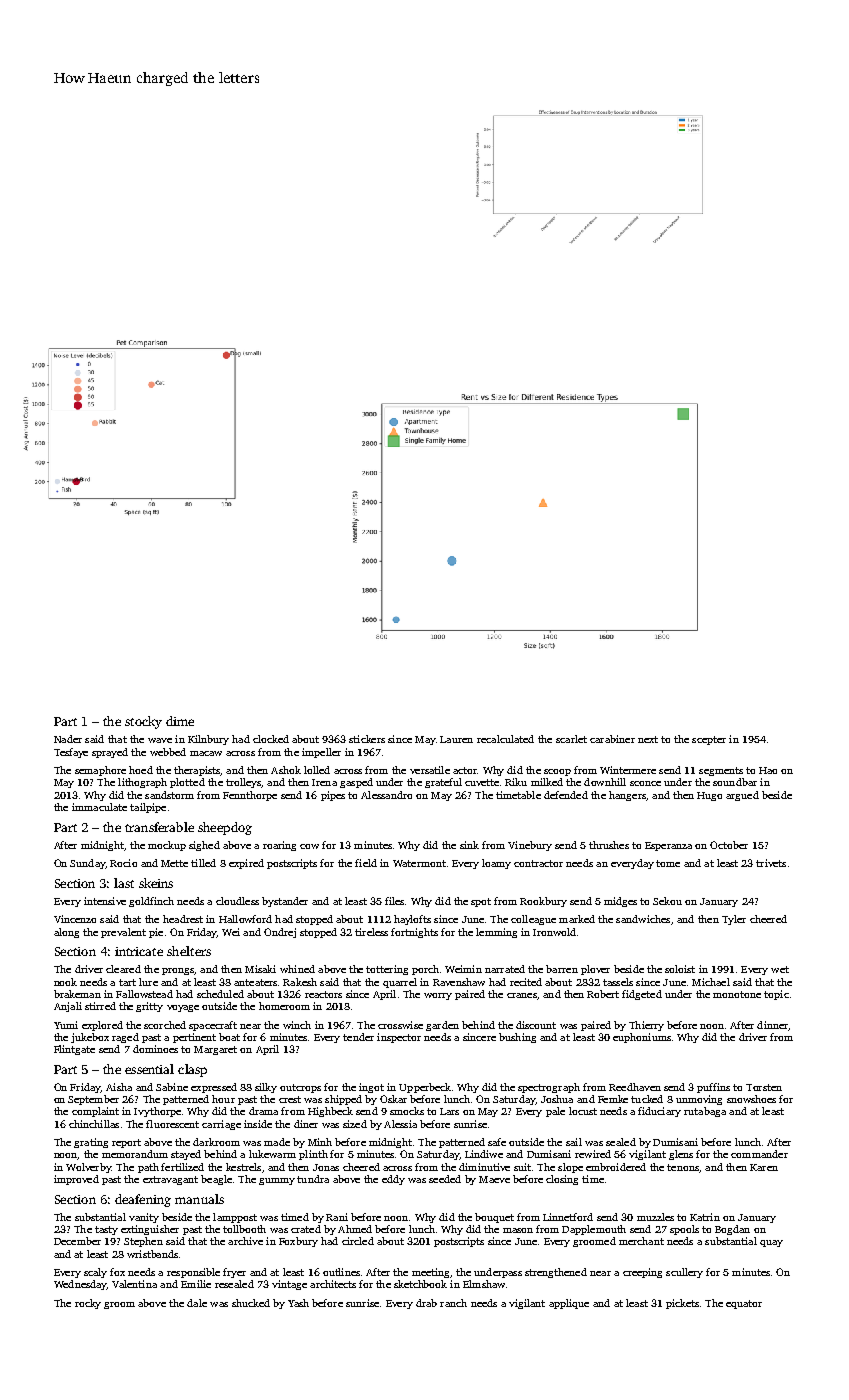  Describe the element at coordinates (414, 933) in the document. I see `fortnights` at that location.
